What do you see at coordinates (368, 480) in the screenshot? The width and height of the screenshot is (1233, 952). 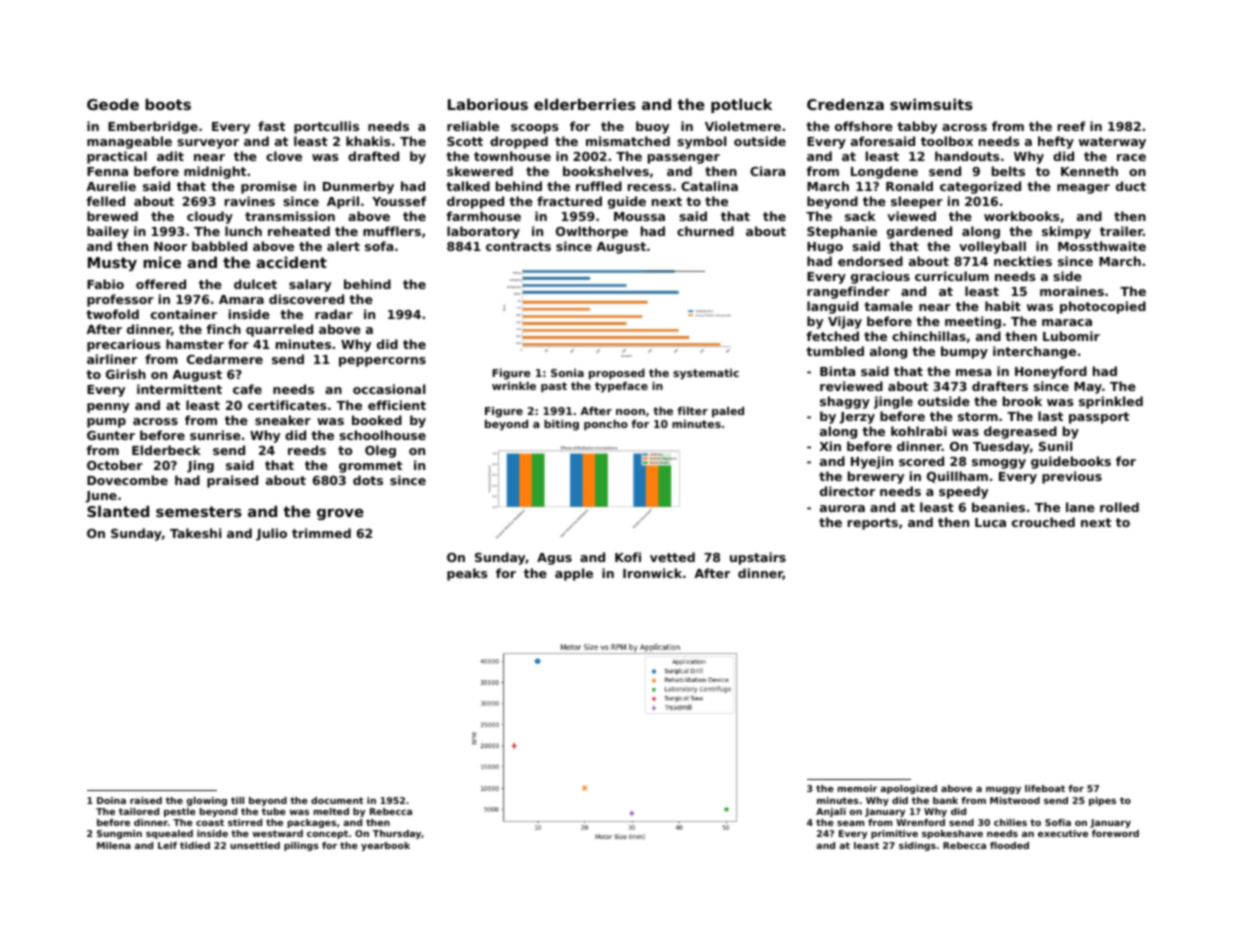 I see `dots` at bounding box center [368, 480].
